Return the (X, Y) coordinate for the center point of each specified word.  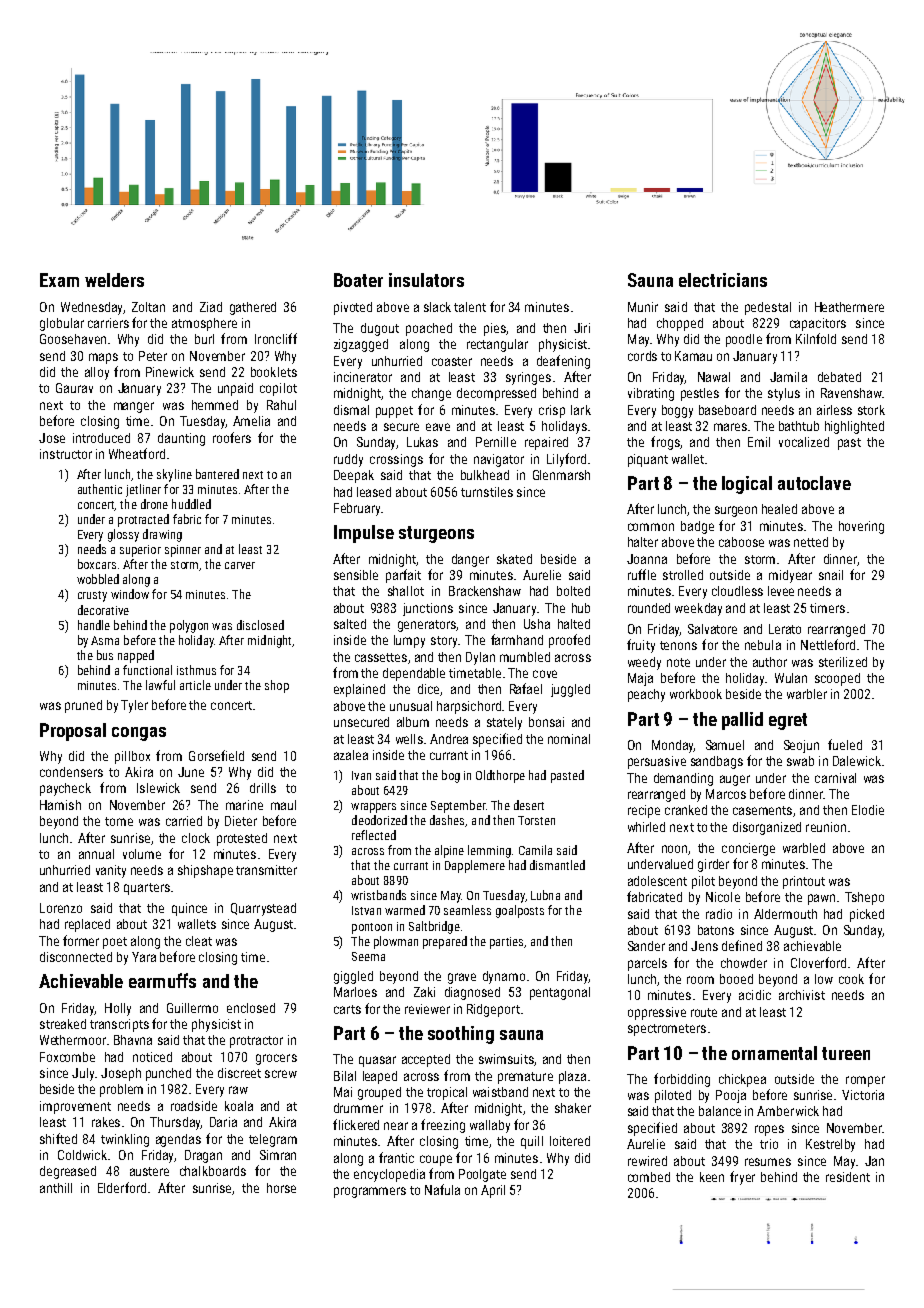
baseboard (727, 410)
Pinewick (170, 372)
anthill (56, 1188)
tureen (846, 1053)
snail (831, 575)
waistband (500, 1092)
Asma (105, 640)
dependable (414, 674)
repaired (546, 443)
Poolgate (482, 1175)
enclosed (251, 1008)
